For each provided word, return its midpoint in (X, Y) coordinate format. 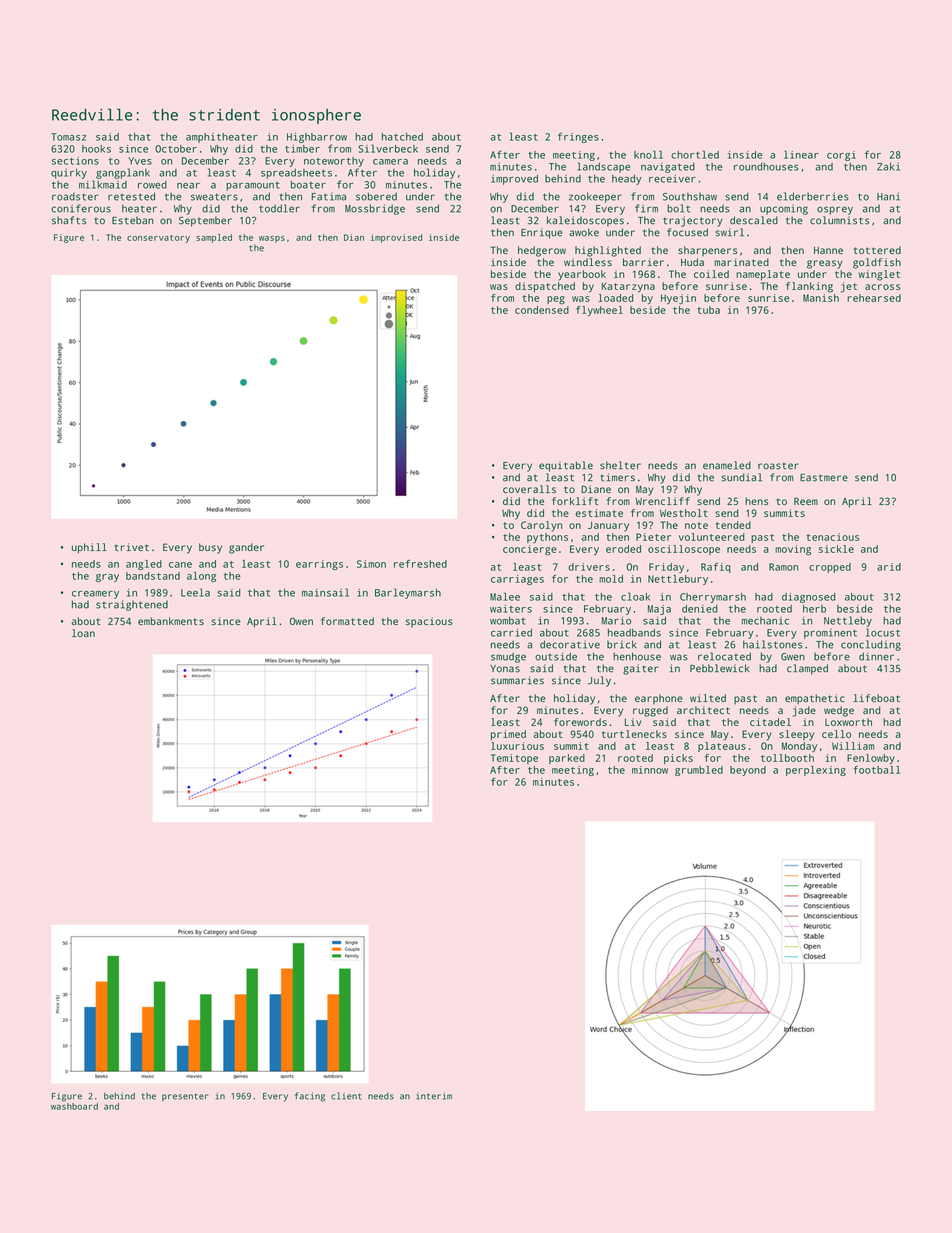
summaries (517, 680)
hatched (402, 137)
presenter (185, 1097)
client (346, 1096)
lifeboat (876, 698)
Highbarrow (317, 138)
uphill (89, 548)
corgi (841, 156)
